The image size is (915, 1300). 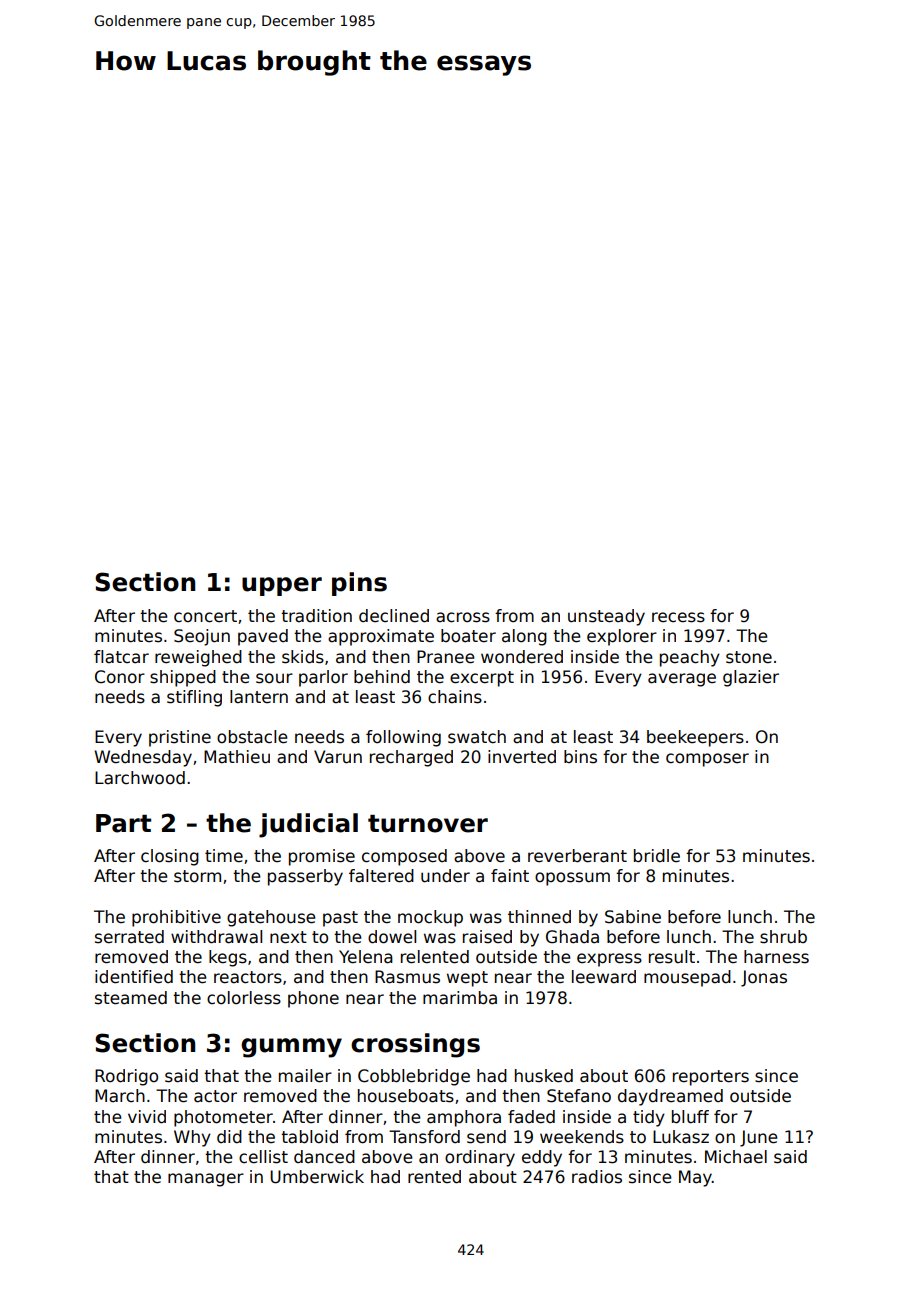 I want to click on phone, so click(x=313, y=999).
